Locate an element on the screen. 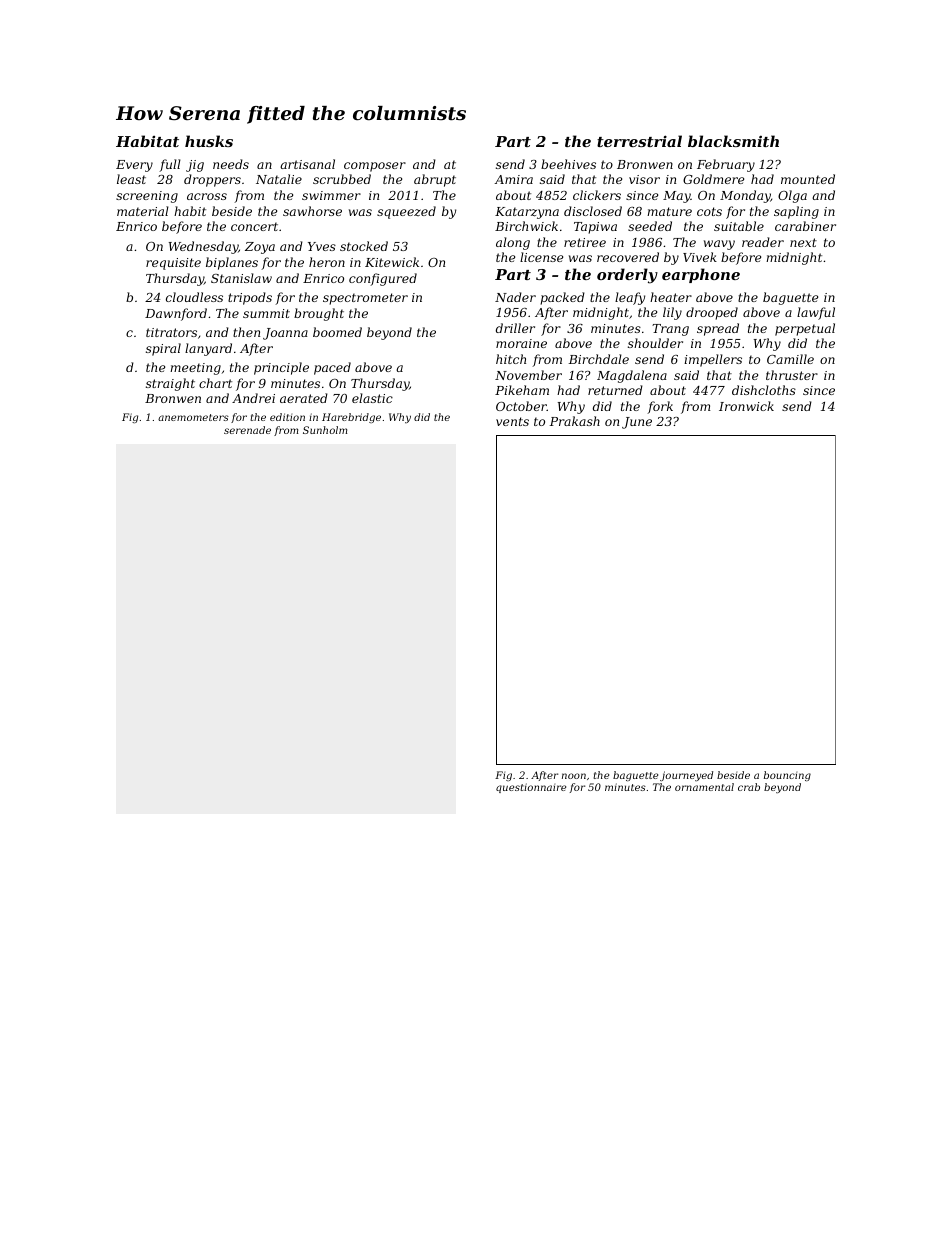 The width and height of the screenshot is (952, 1233). beehives is located at coordinates (568, 164).
